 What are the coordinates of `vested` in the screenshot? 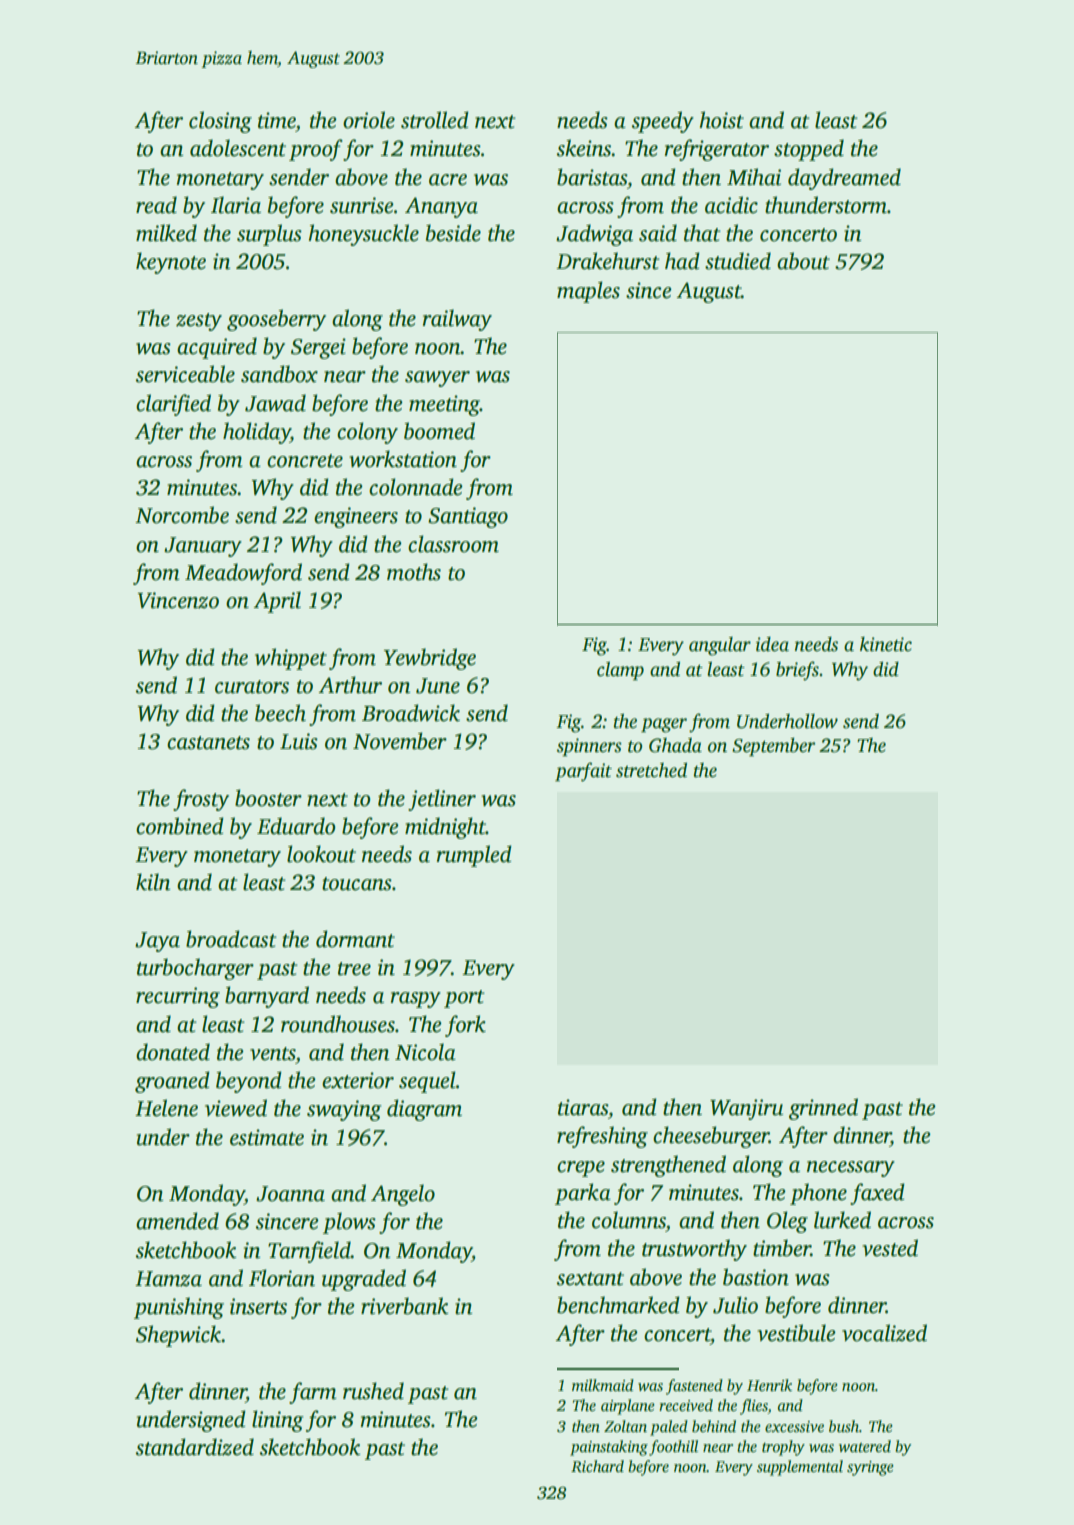 It's located at (890, 1248).
